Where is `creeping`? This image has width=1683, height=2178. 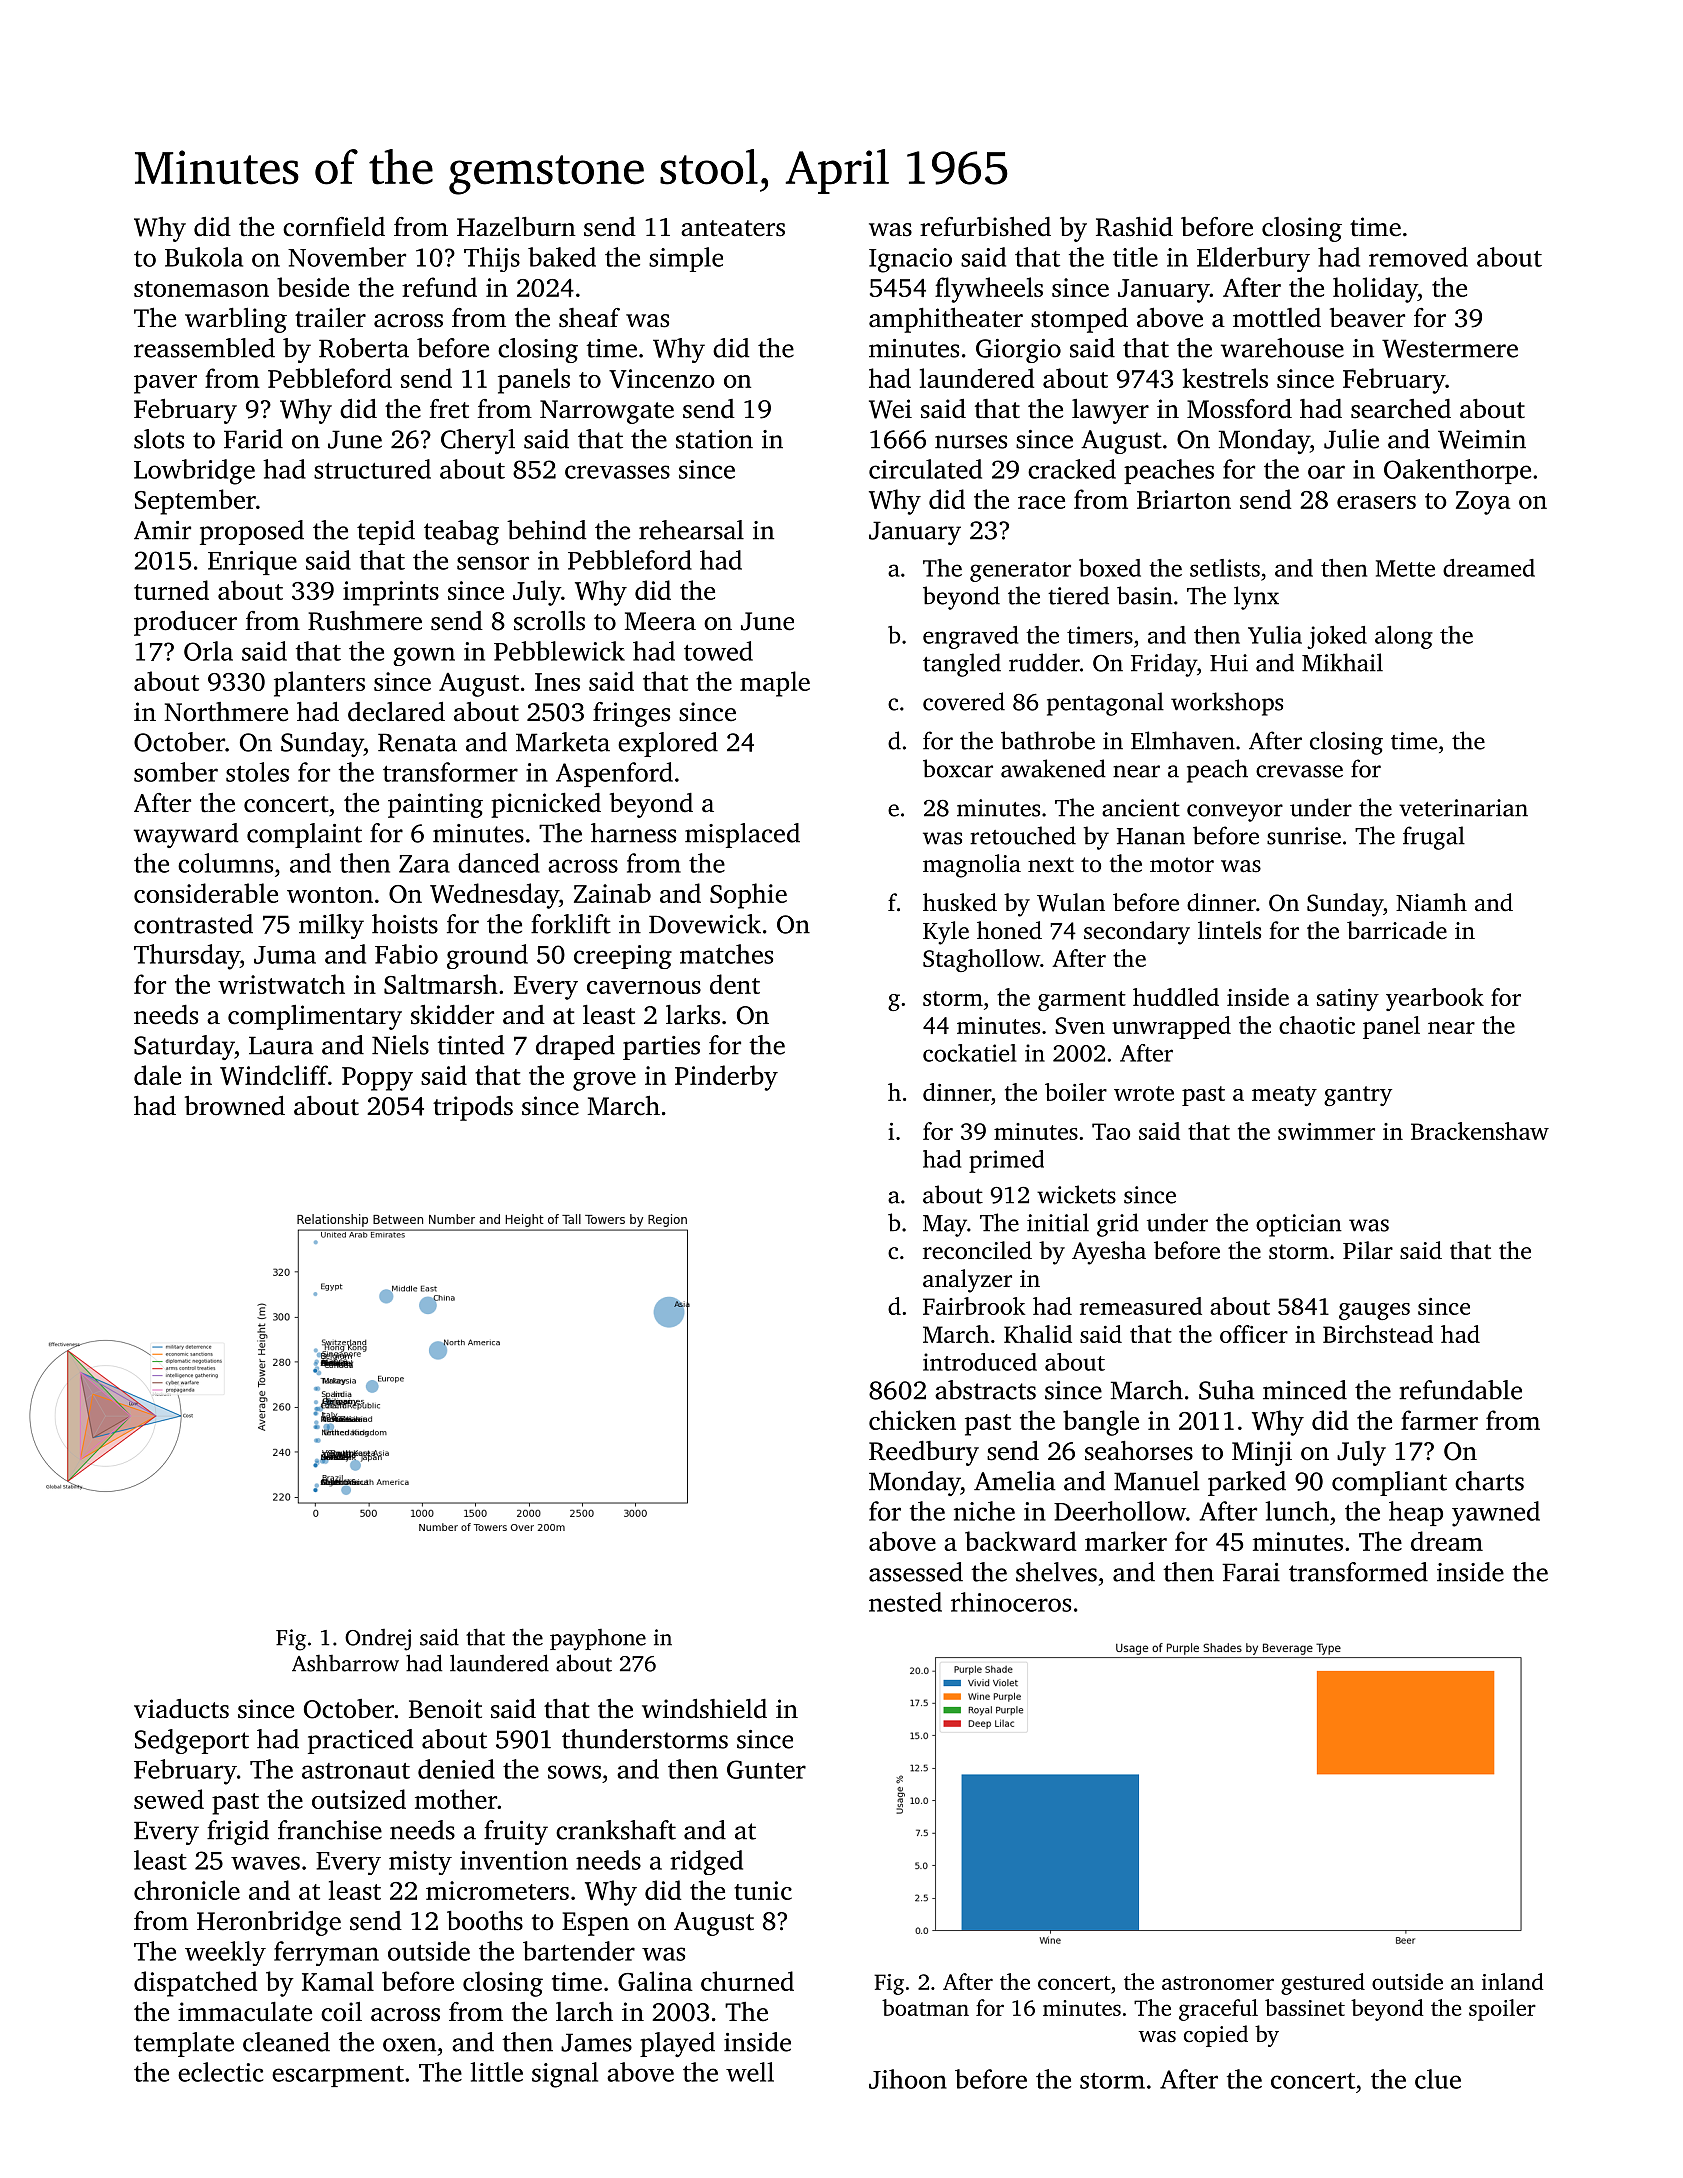
creeping is located at coordinates (623, 957).
